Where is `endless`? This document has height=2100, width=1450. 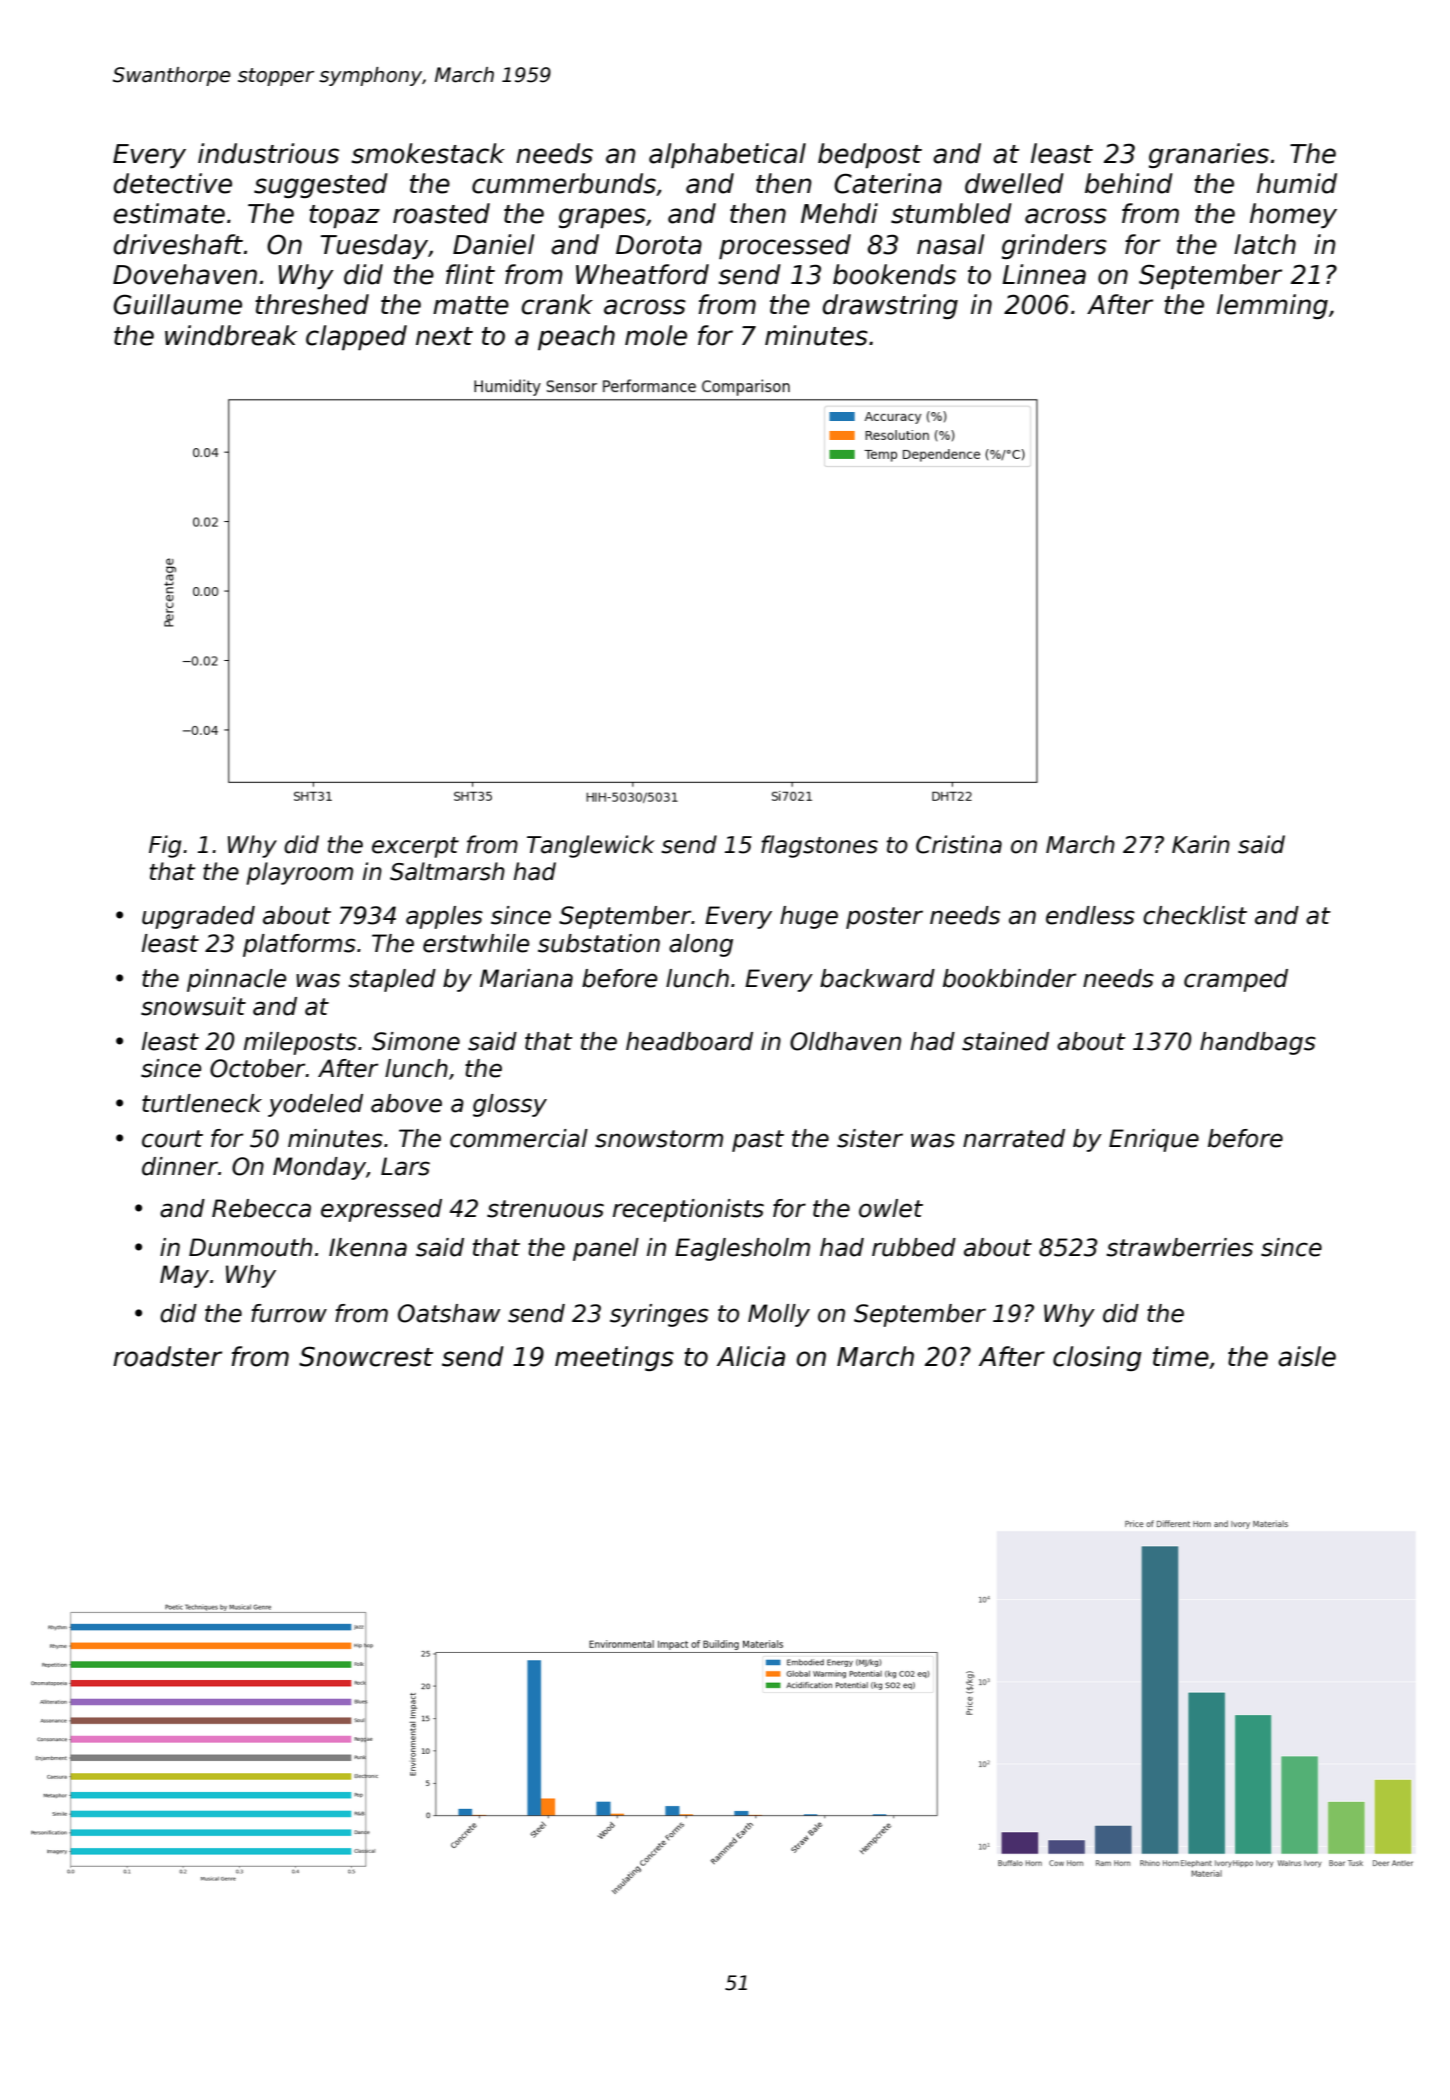
endless is located at coordinates (1090, 915).
